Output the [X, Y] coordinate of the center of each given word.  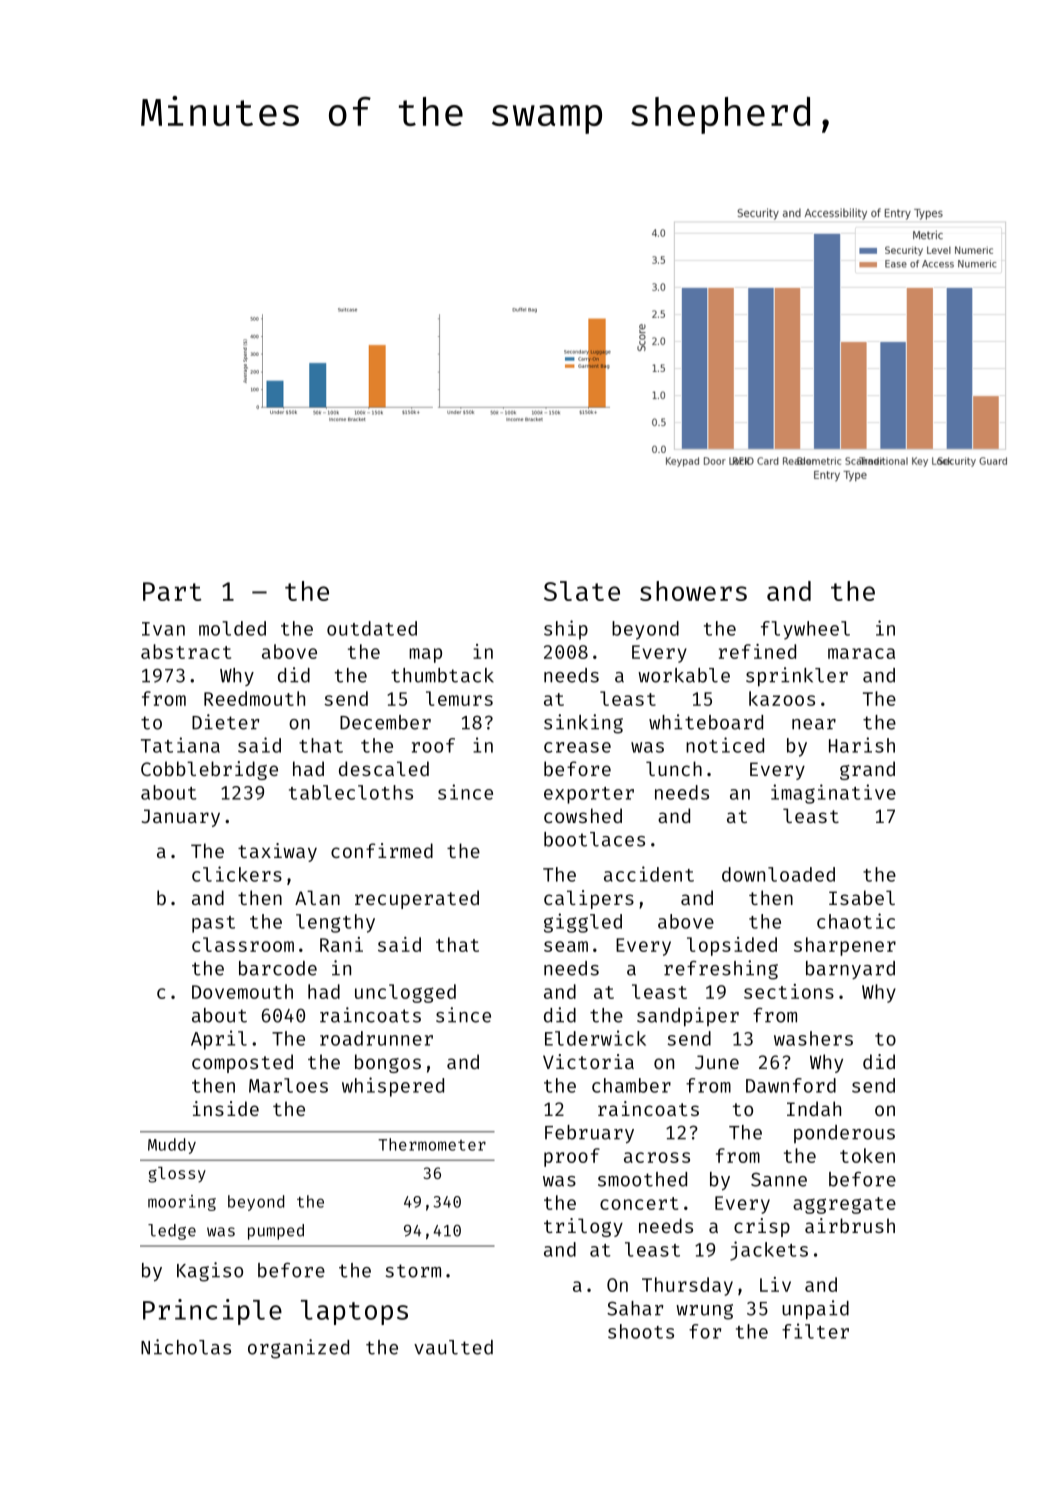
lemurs [459, 698]
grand [867, 770]
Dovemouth [242, 991]
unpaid [815, 1310]
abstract [186, 651]
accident [649, 874]
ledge [172, 1232]
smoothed [642, 1179]
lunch [674, 768]
